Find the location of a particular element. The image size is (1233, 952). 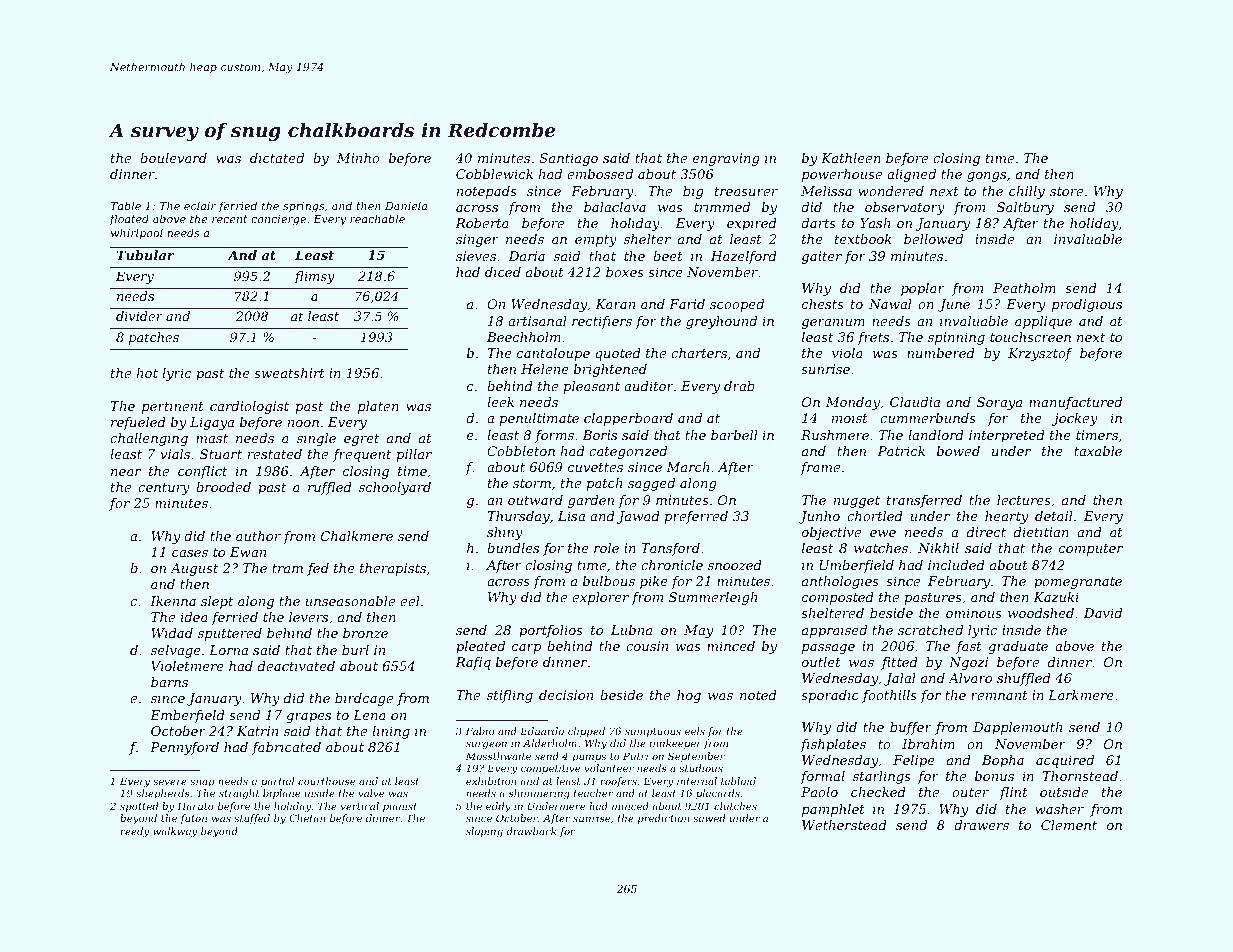

tram is located at coordinates (287, 568).
